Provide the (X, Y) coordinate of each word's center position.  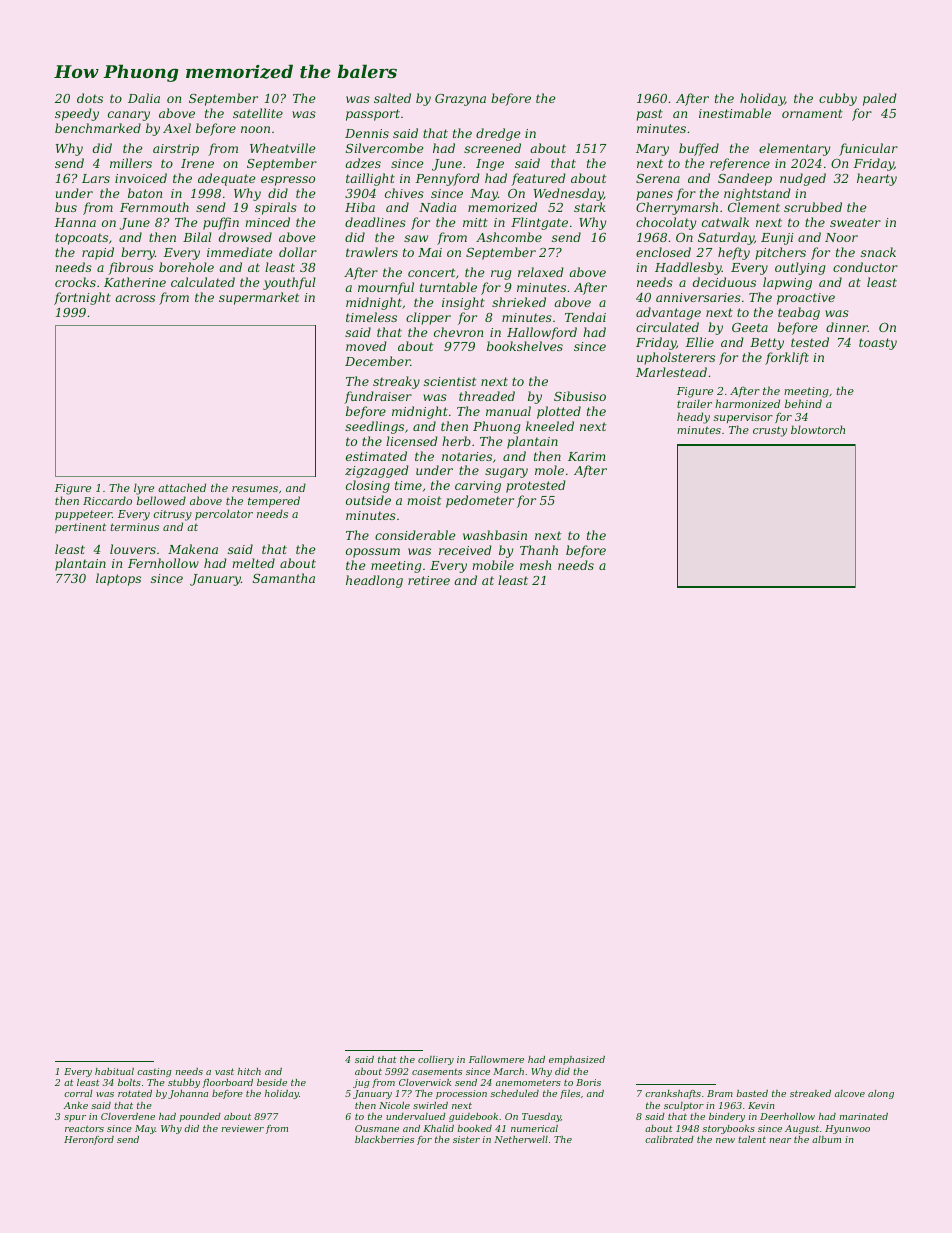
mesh (535, 565)
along (881, 1094)
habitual (114, 1071)
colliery (436, 1060)
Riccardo (107, 500)
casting (154, 1072)
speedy (77, 114)
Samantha (284, 578)
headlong (374, 581)
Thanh (539, 550)
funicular (868, 149)
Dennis (367, 133)
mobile (493, 565)
